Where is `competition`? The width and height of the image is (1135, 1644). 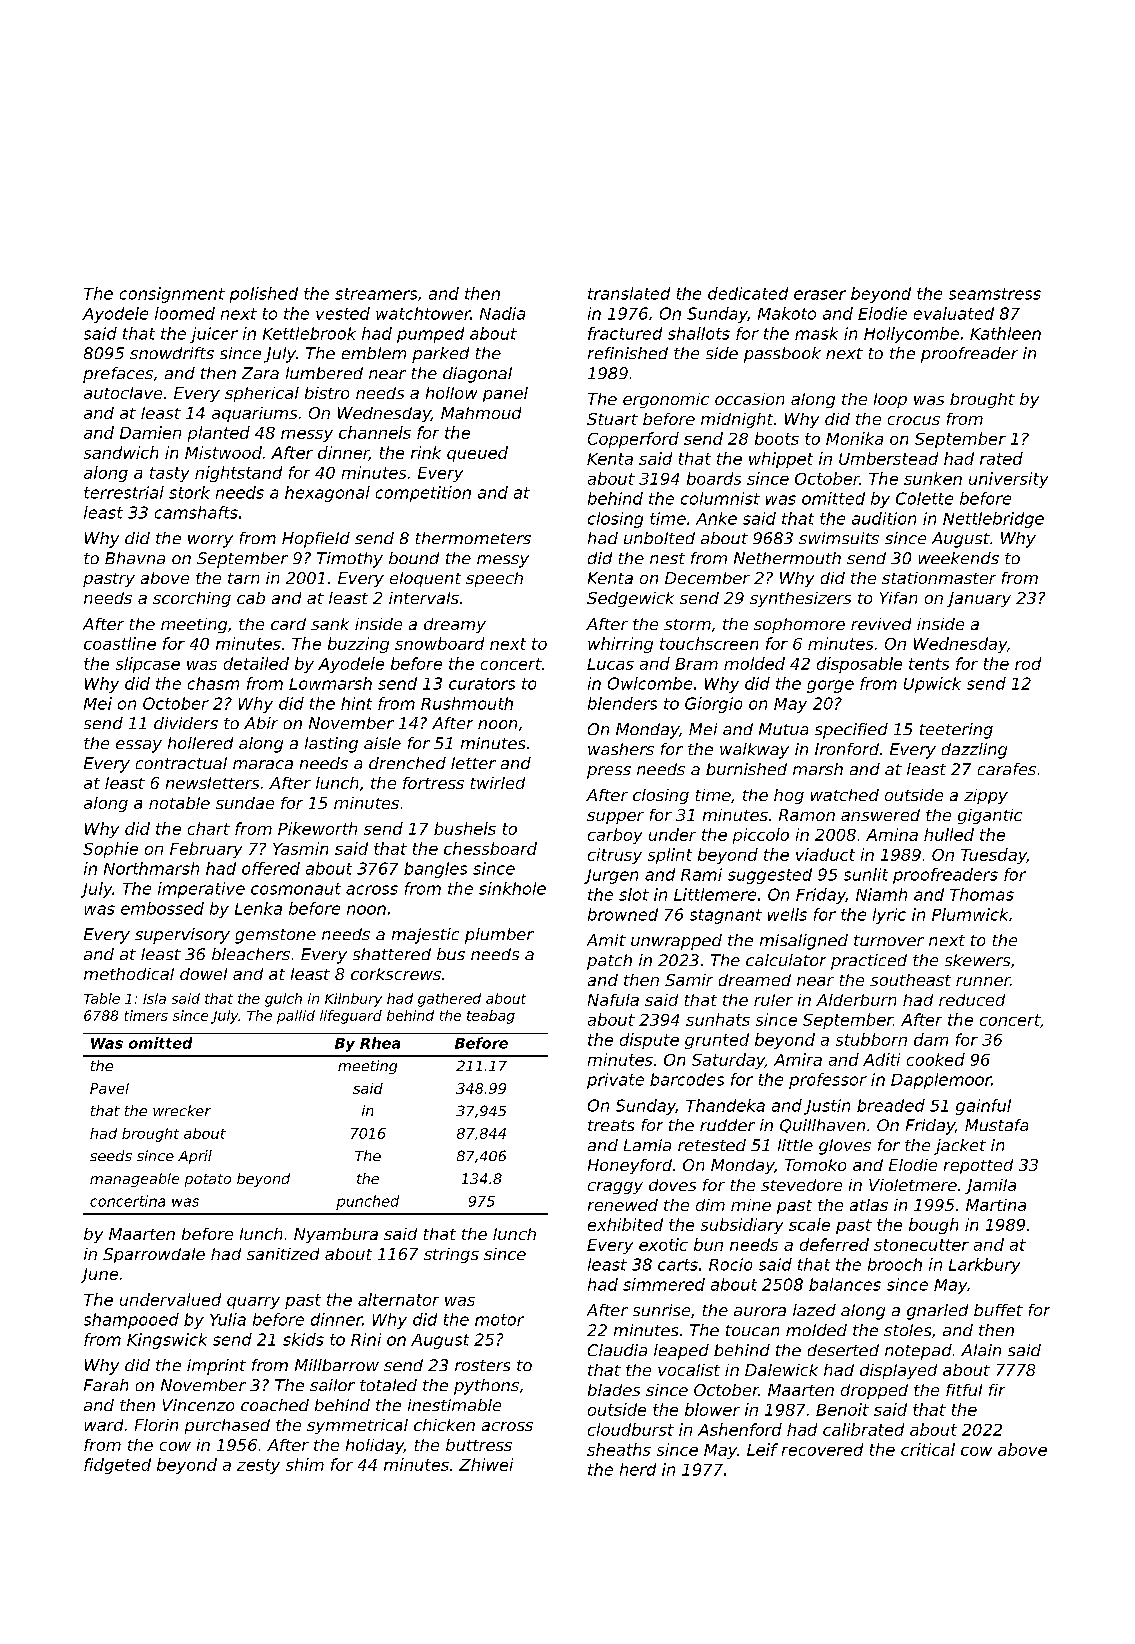 competition is located at coordinates (423, 494).
